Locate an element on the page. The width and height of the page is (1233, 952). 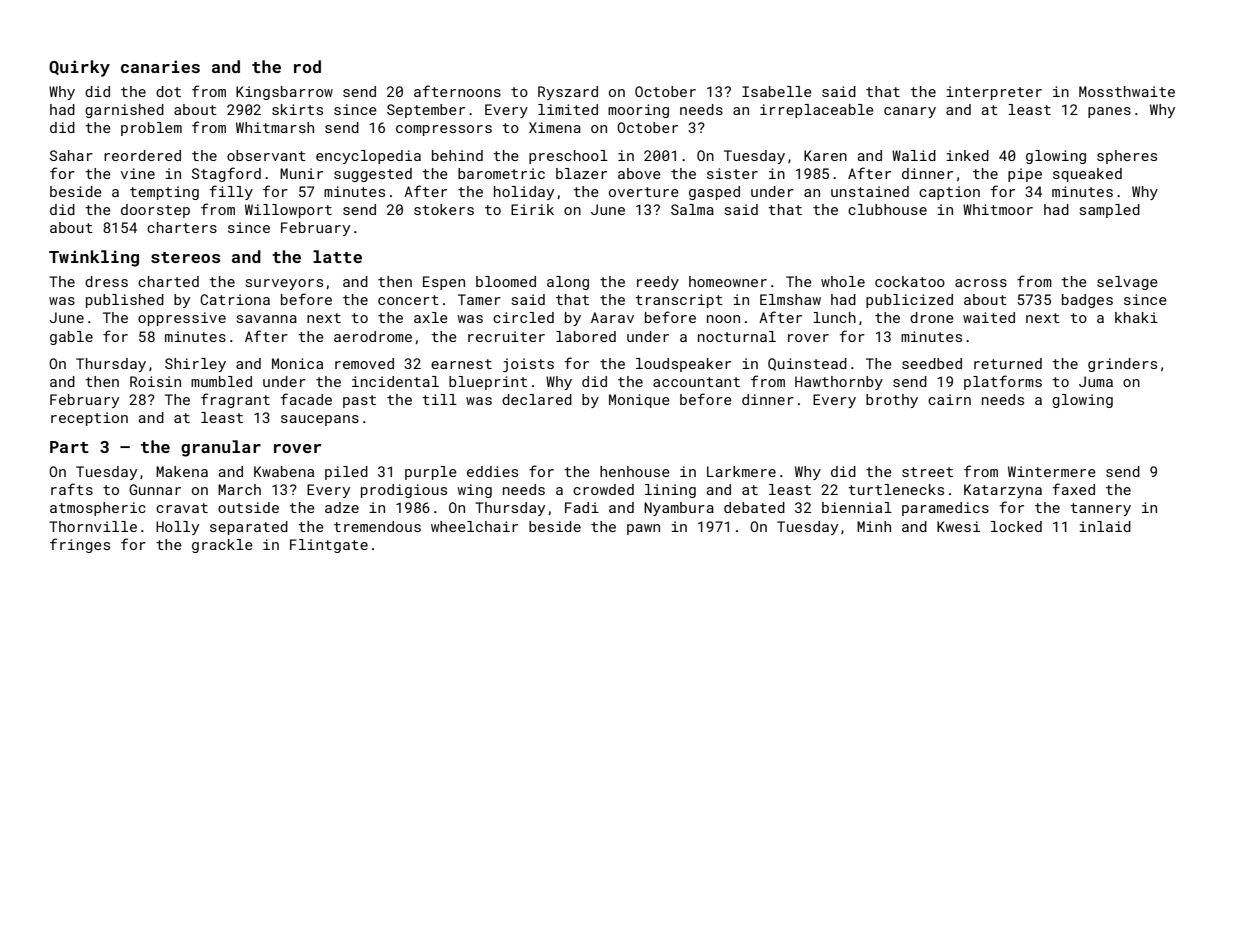
Juma is located at coordinates (1096, 381).
